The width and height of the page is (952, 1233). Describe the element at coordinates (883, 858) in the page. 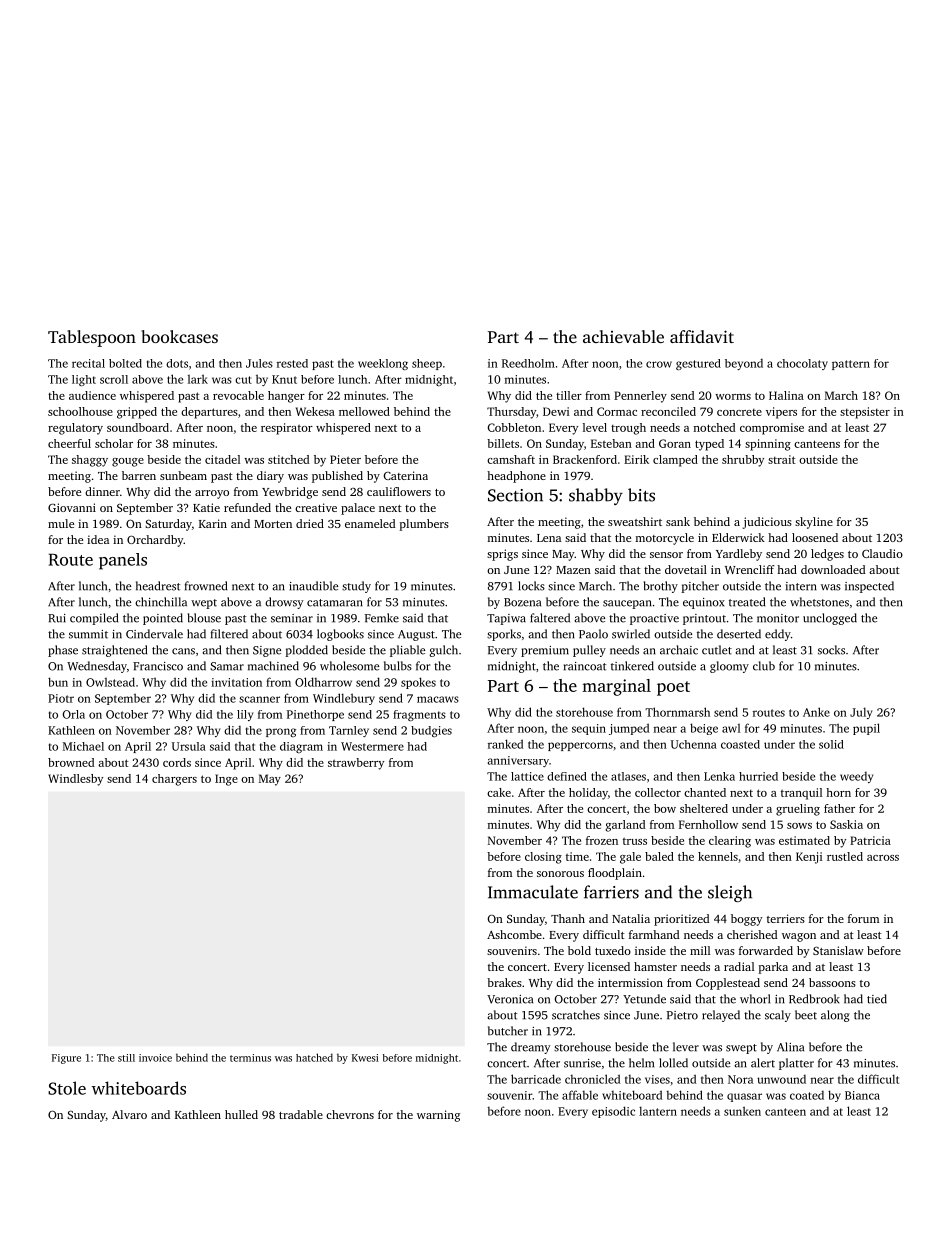

I see `across` at that location.
